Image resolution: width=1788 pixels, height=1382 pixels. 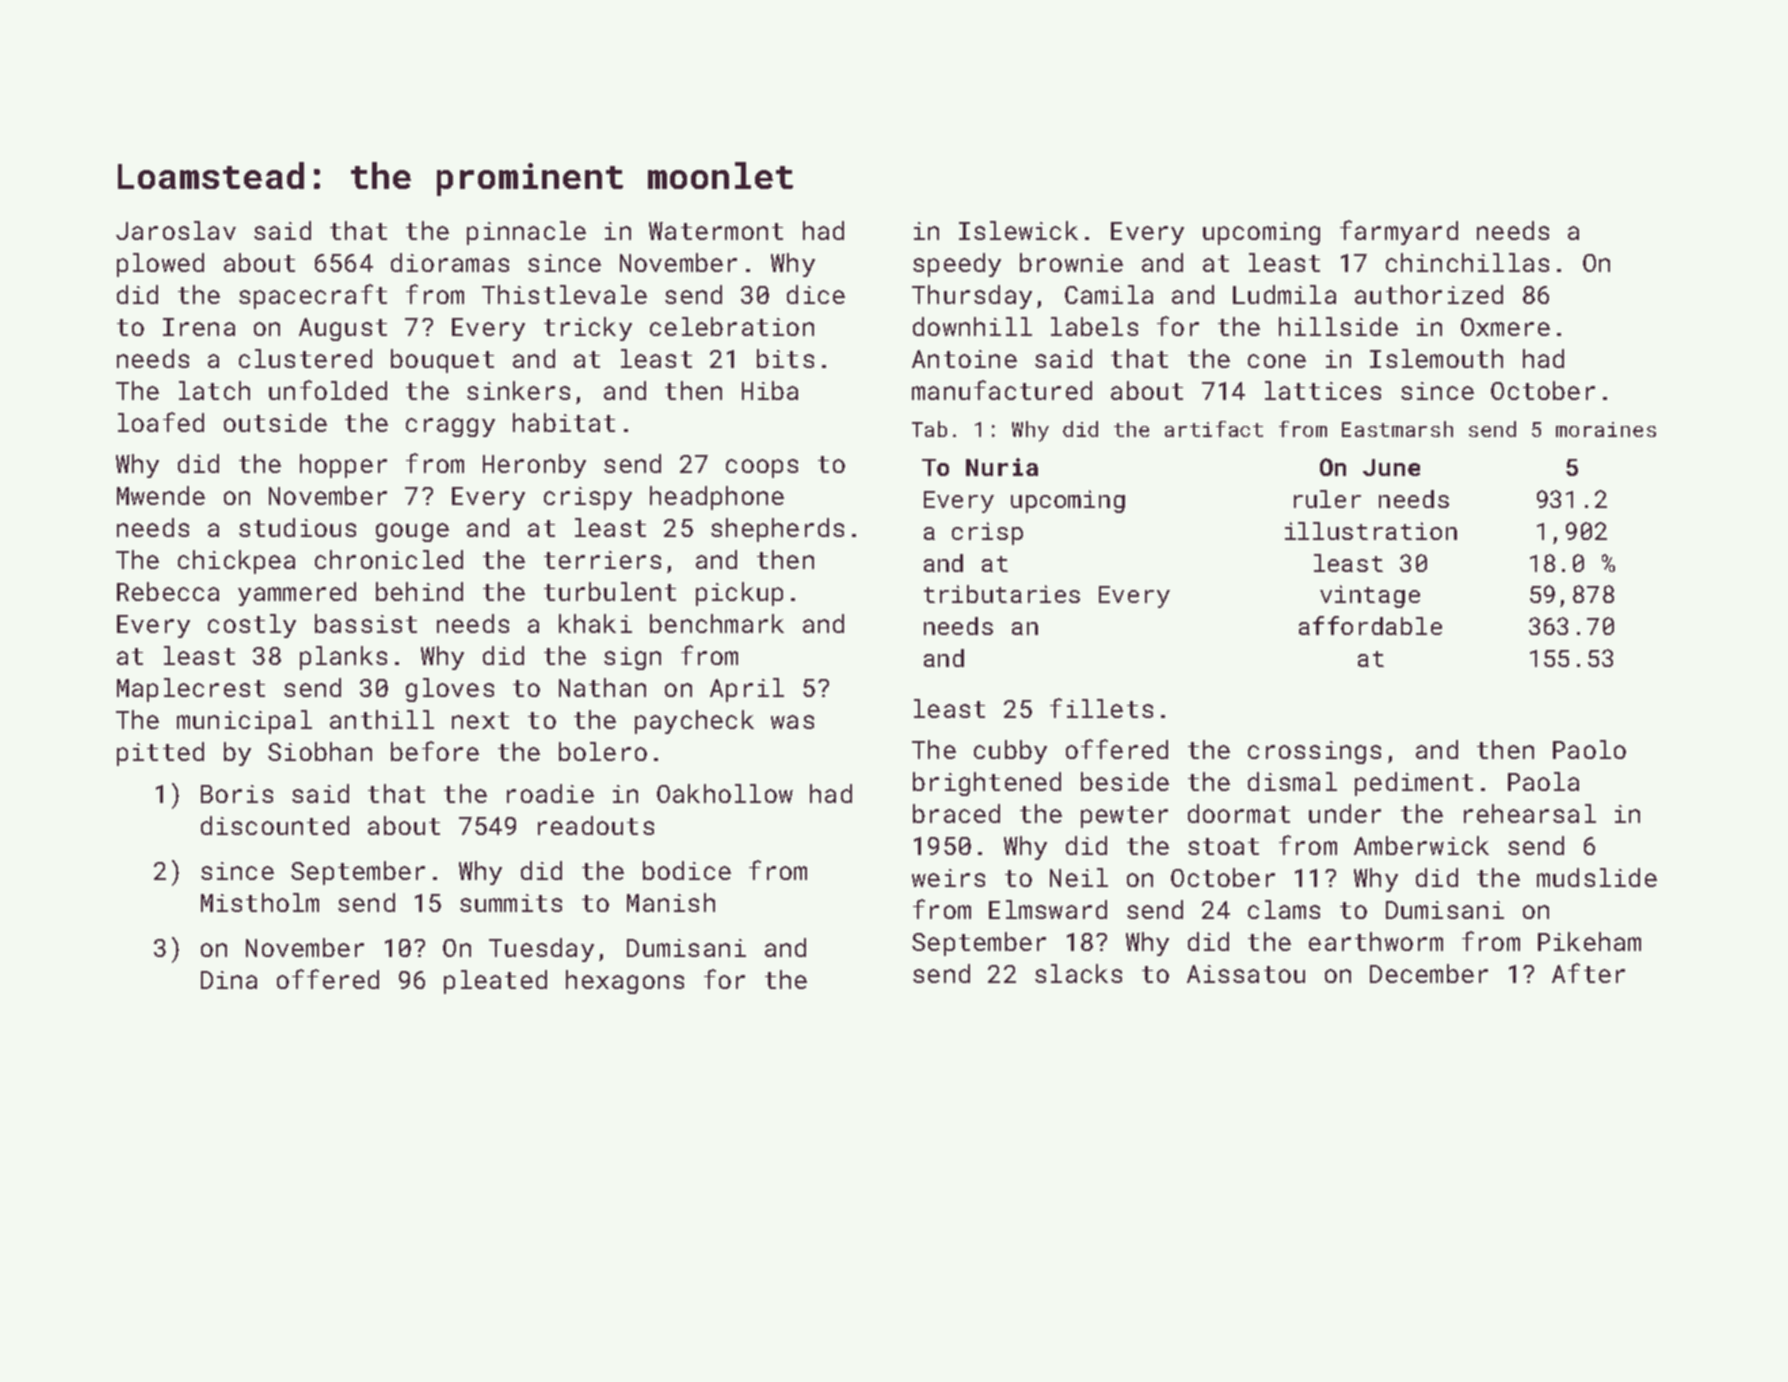 I want to click on Jaroslav, so click(x=176, y=230).
